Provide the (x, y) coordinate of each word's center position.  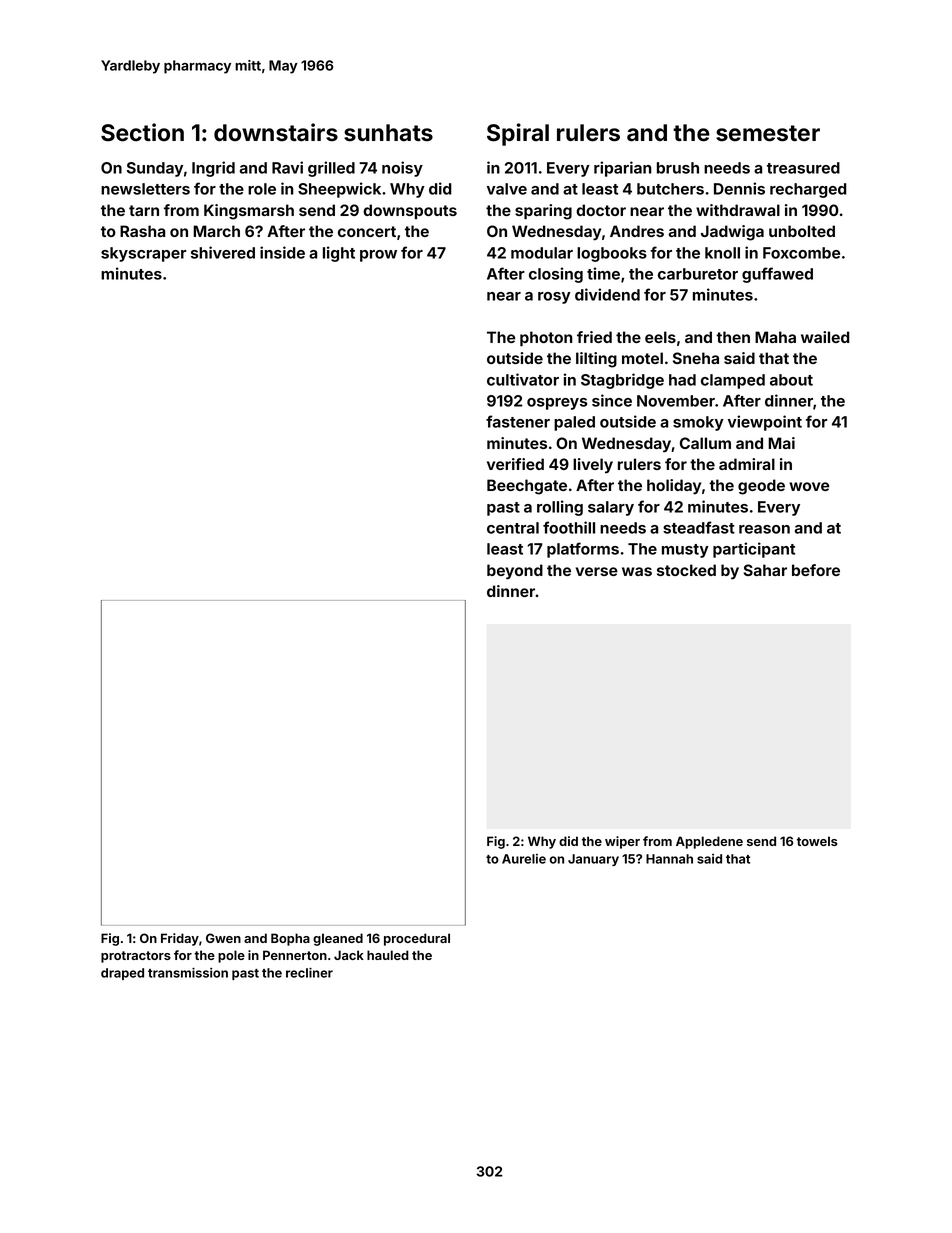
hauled (388, 955)
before (816, 570)
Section (142, 132)
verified (515, 464)
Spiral (518, 134)
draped (122, 974)
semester (768, 133)
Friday (180, 939)
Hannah (669, 859)
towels (817, 841)
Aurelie (524, 859)
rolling (560, 508)
